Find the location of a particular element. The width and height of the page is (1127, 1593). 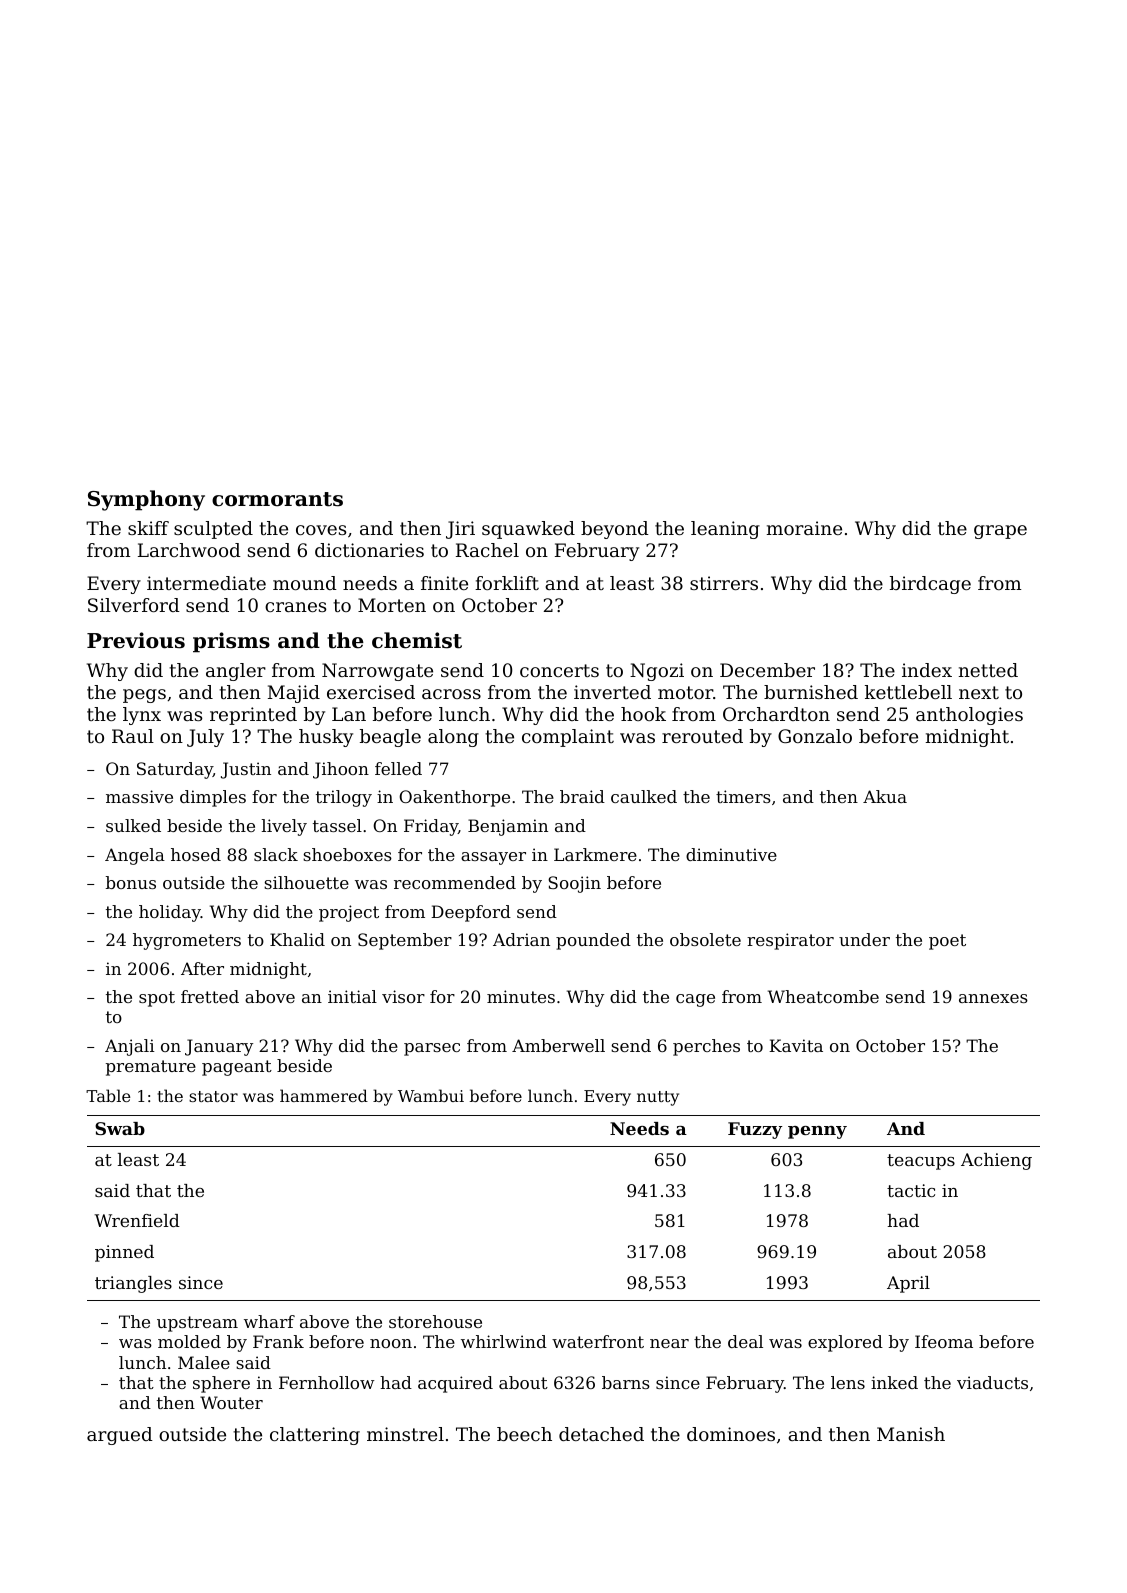

Justin is located at coordinates (246, 770).
